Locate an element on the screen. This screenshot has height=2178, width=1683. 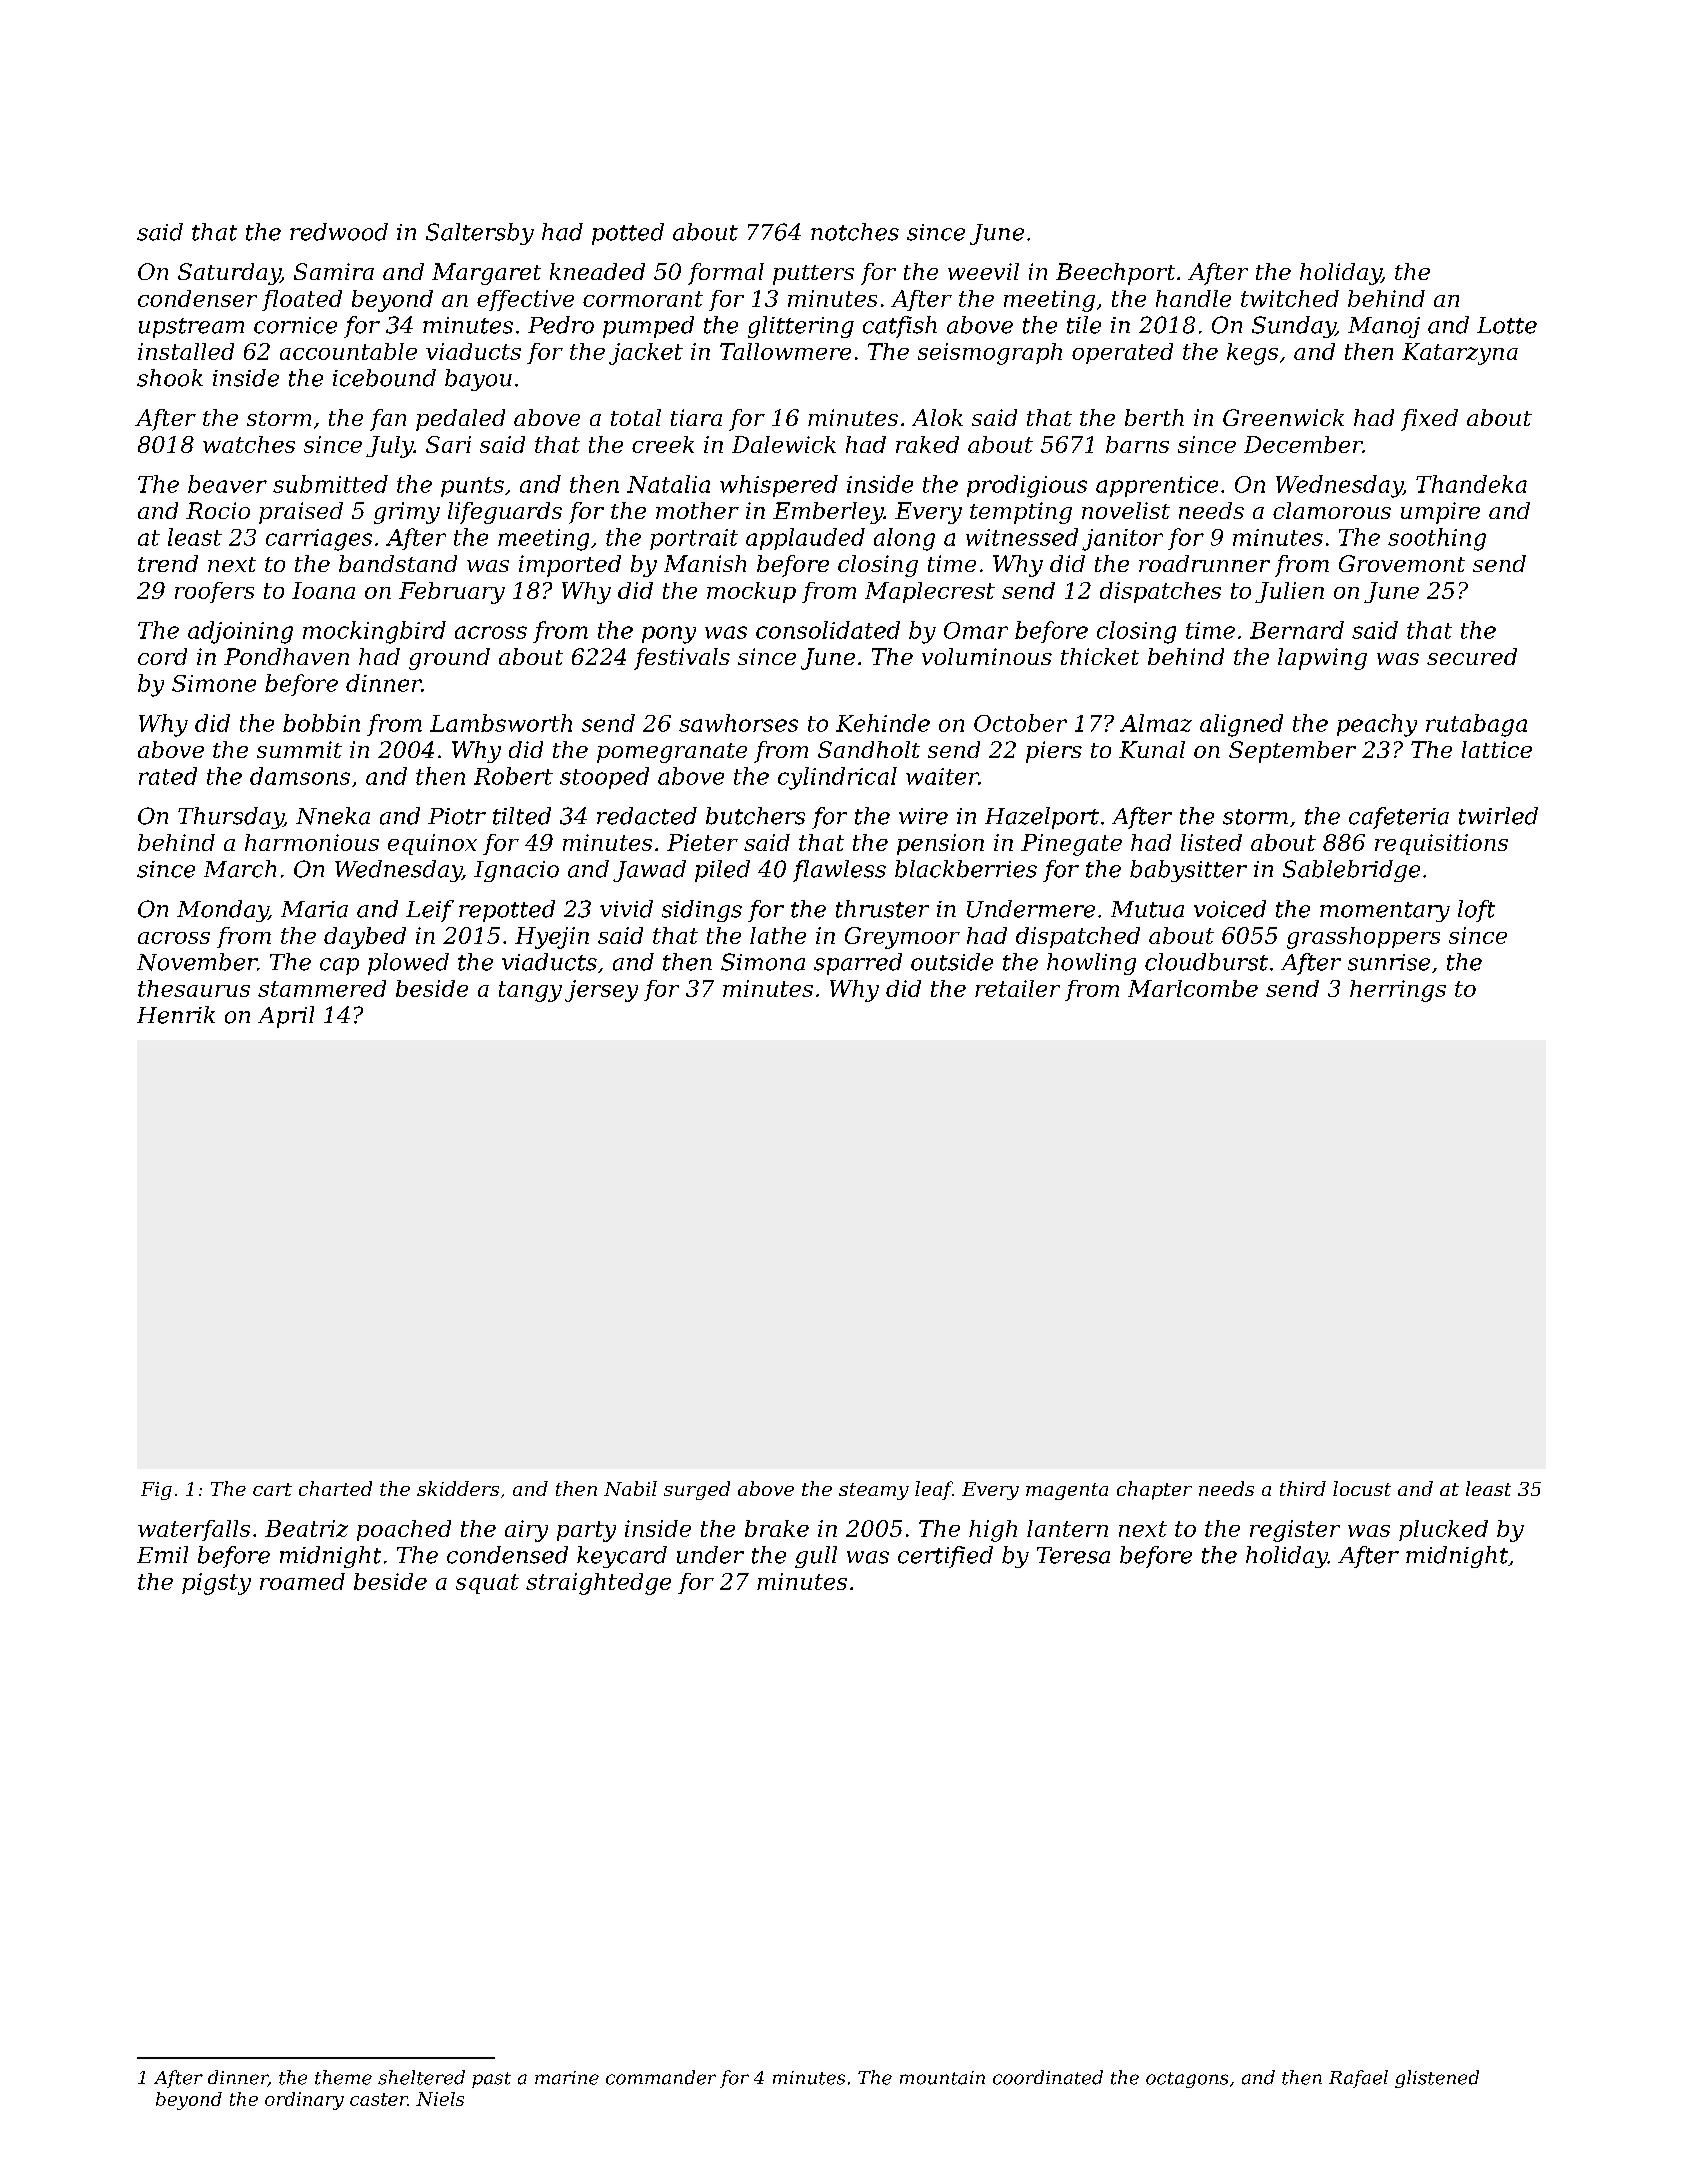
sheltered is located at coordinates (421, 2077).
